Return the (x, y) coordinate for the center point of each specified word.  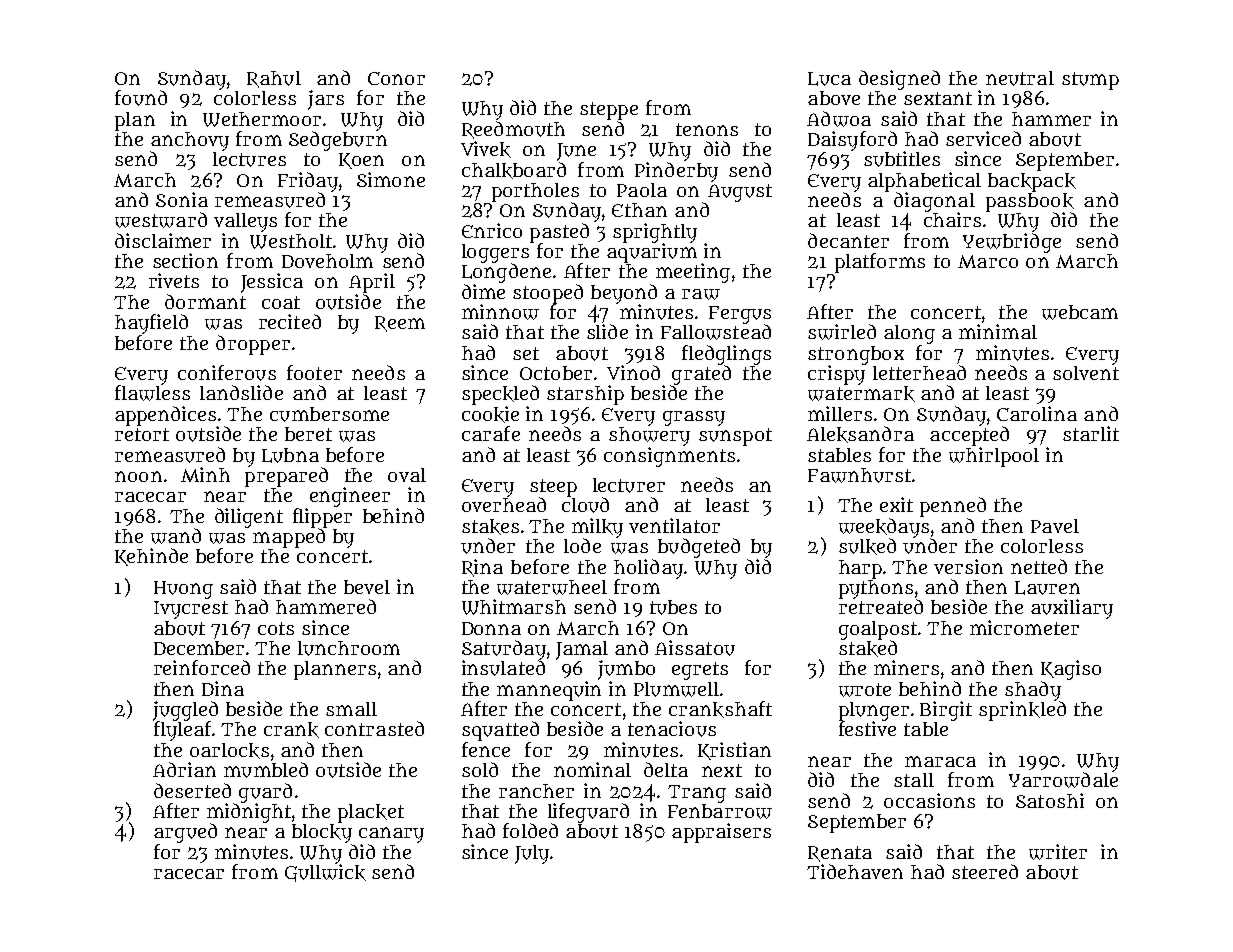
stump (1090, 81)
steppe (609, 111)
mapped (289, 538)
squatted (500, 731)
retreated (881, 606)
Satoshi (1050, 800)
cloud (585, 505)
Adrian (184, 769)
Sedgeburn (338, 141)
